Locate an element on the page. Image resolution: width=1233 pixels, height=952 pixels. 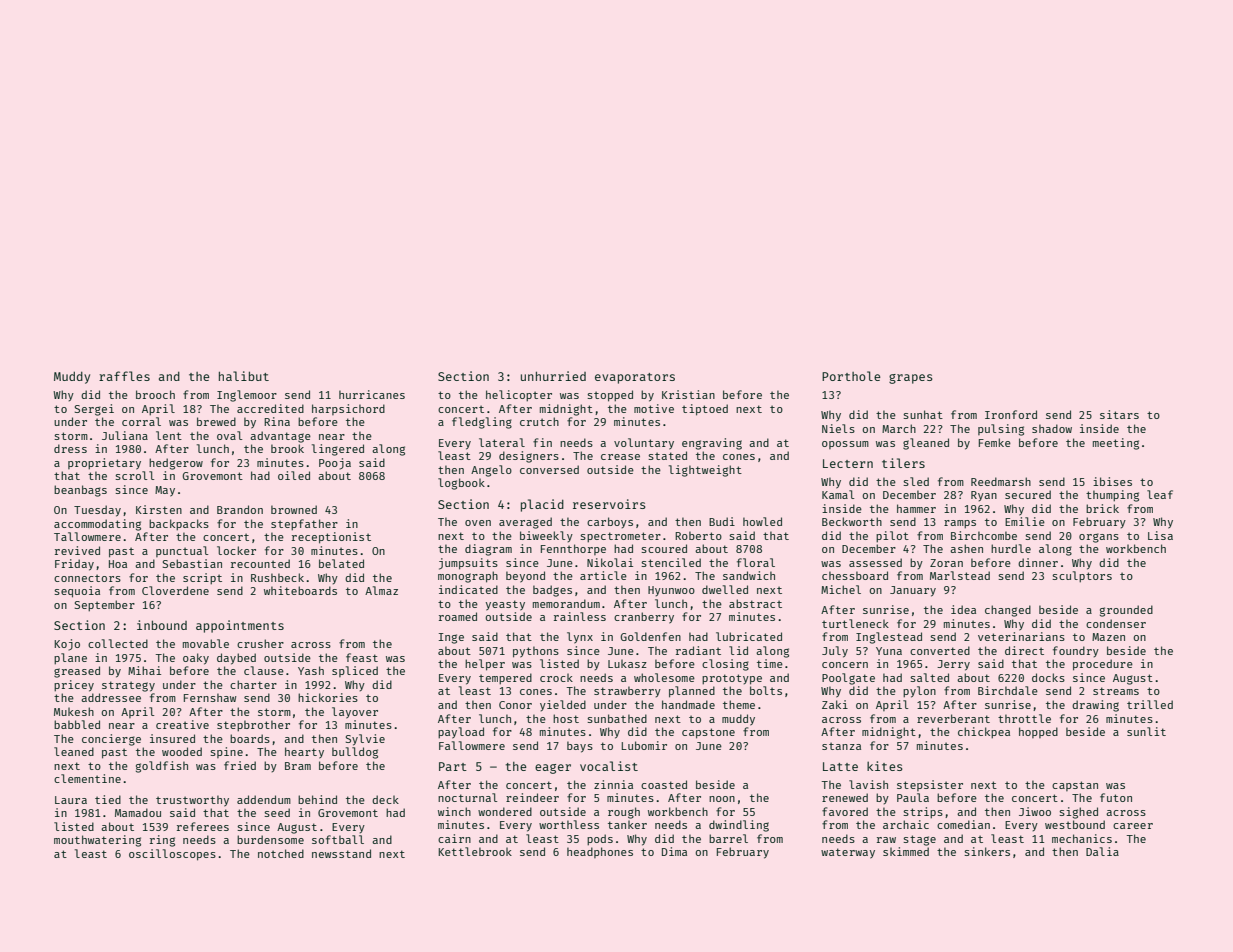
comedian is located at coordinates (963, 824).
